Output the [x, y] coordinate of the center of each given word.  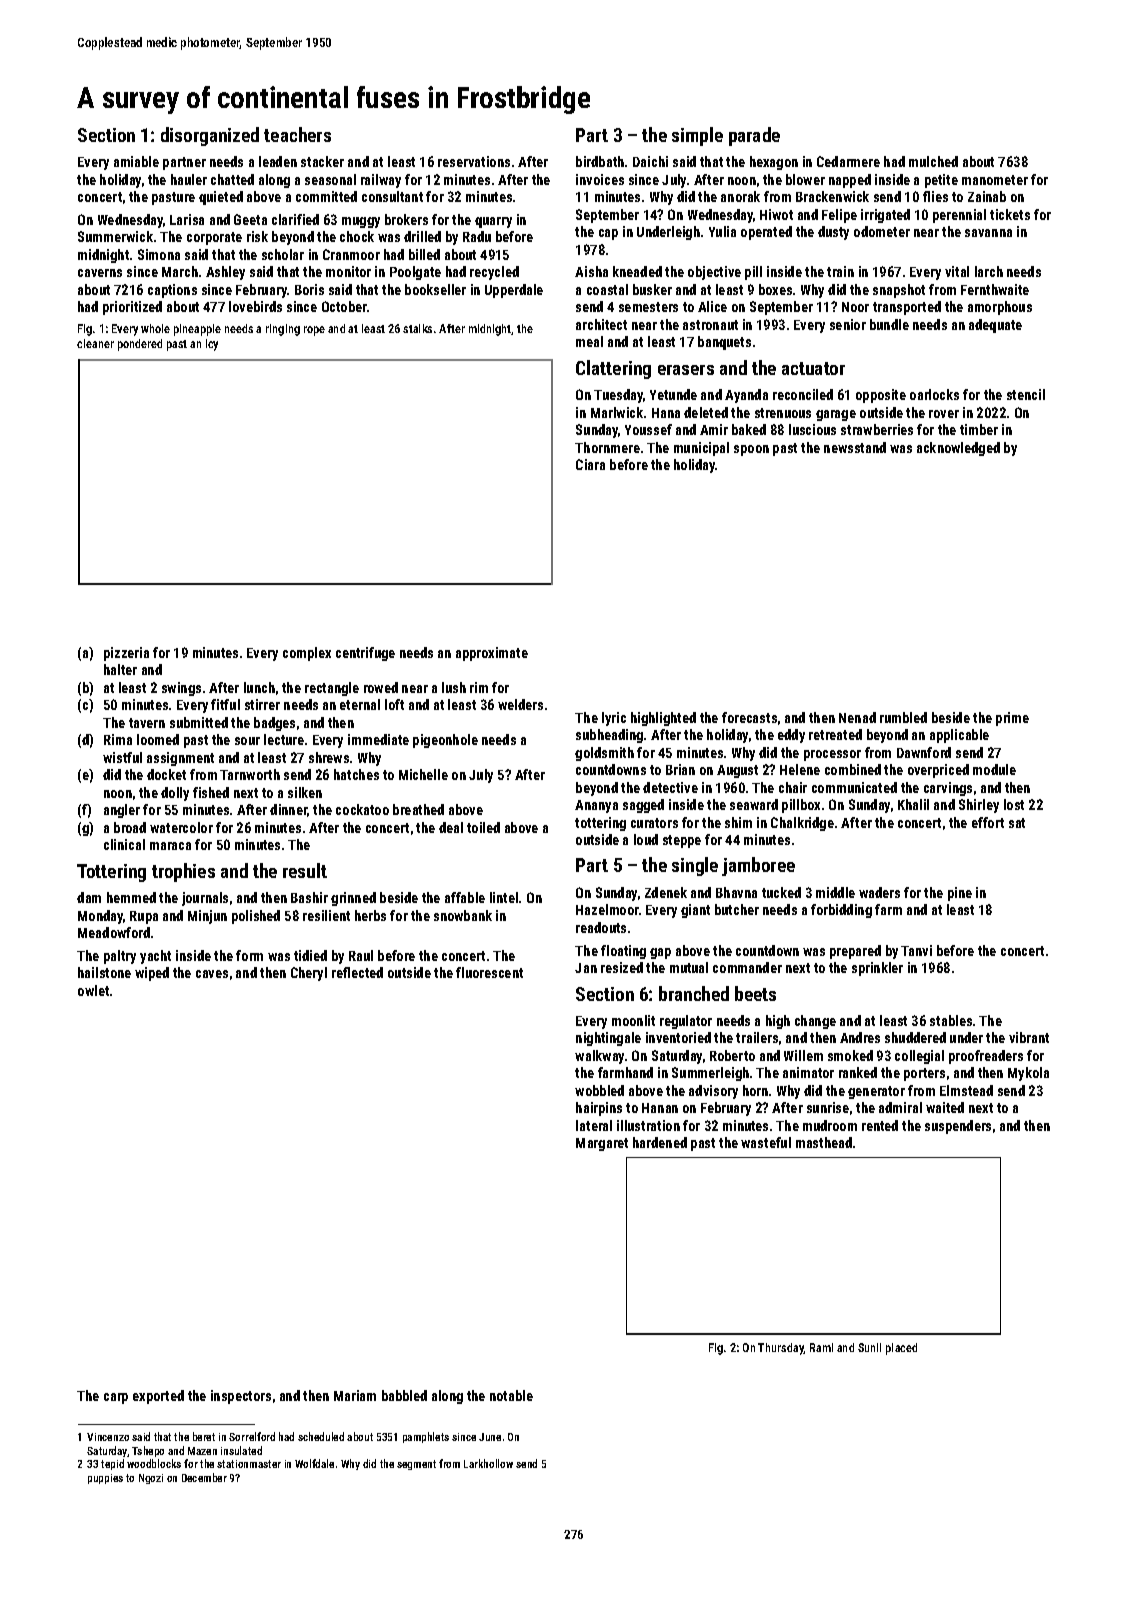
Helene [800, 769]
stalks [417, 328]
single [695, 866]
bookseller [435, 289]
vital [957, 271]
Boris [309, 289]
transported [907, 308]
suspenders [958, 1127]
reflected [357, 972]
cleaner [95, 343]
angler [122, 811]
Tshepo [148, 1451]
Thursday [781, 1349]
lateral [594, 1125]
